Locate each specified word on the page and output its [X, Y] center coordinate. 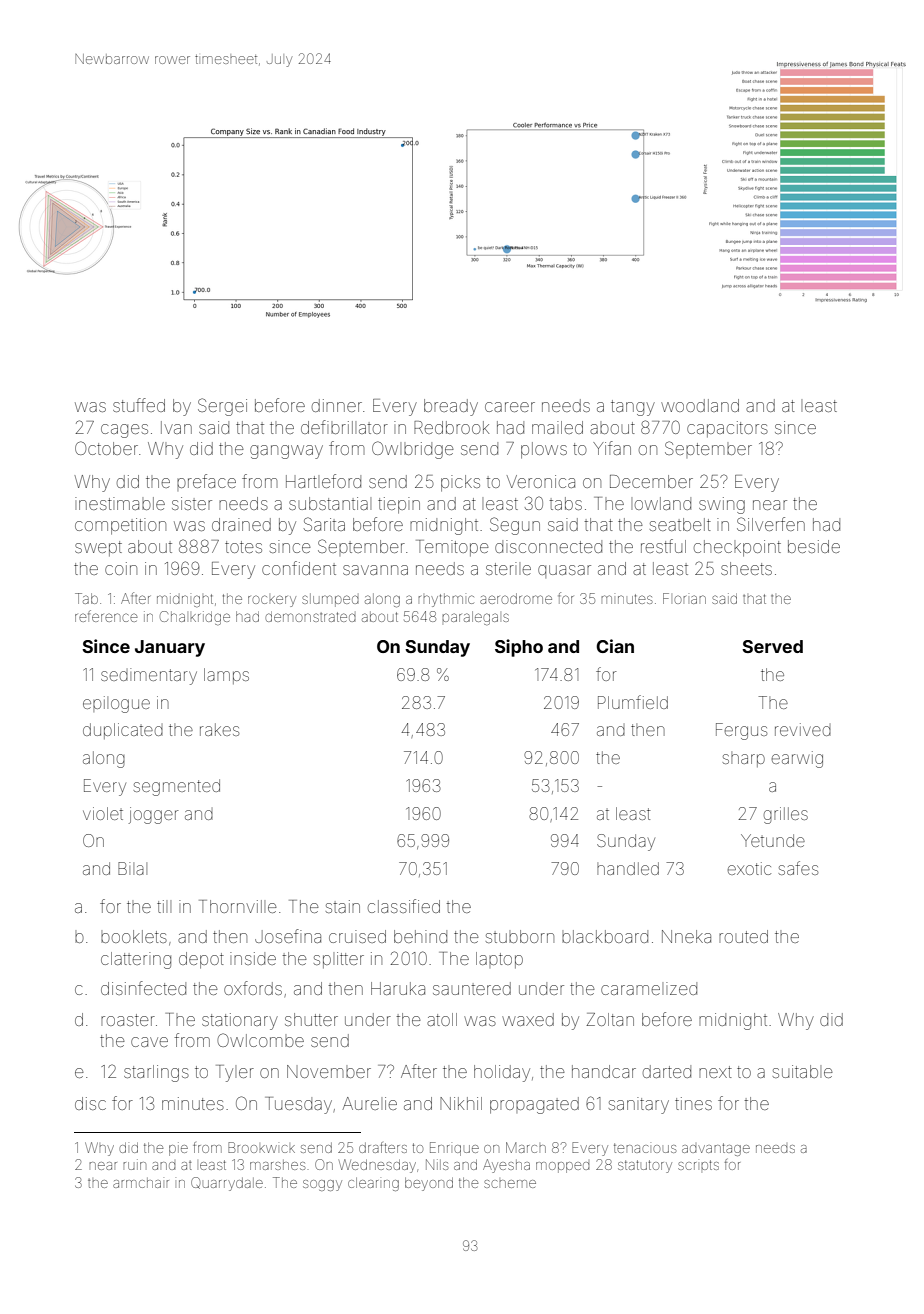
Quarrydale [227, 1184]
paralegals [475, 618]
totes [243, 547]
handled [628, 868]
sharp [744, 759]
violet [103, 813]
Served [772, 646]
